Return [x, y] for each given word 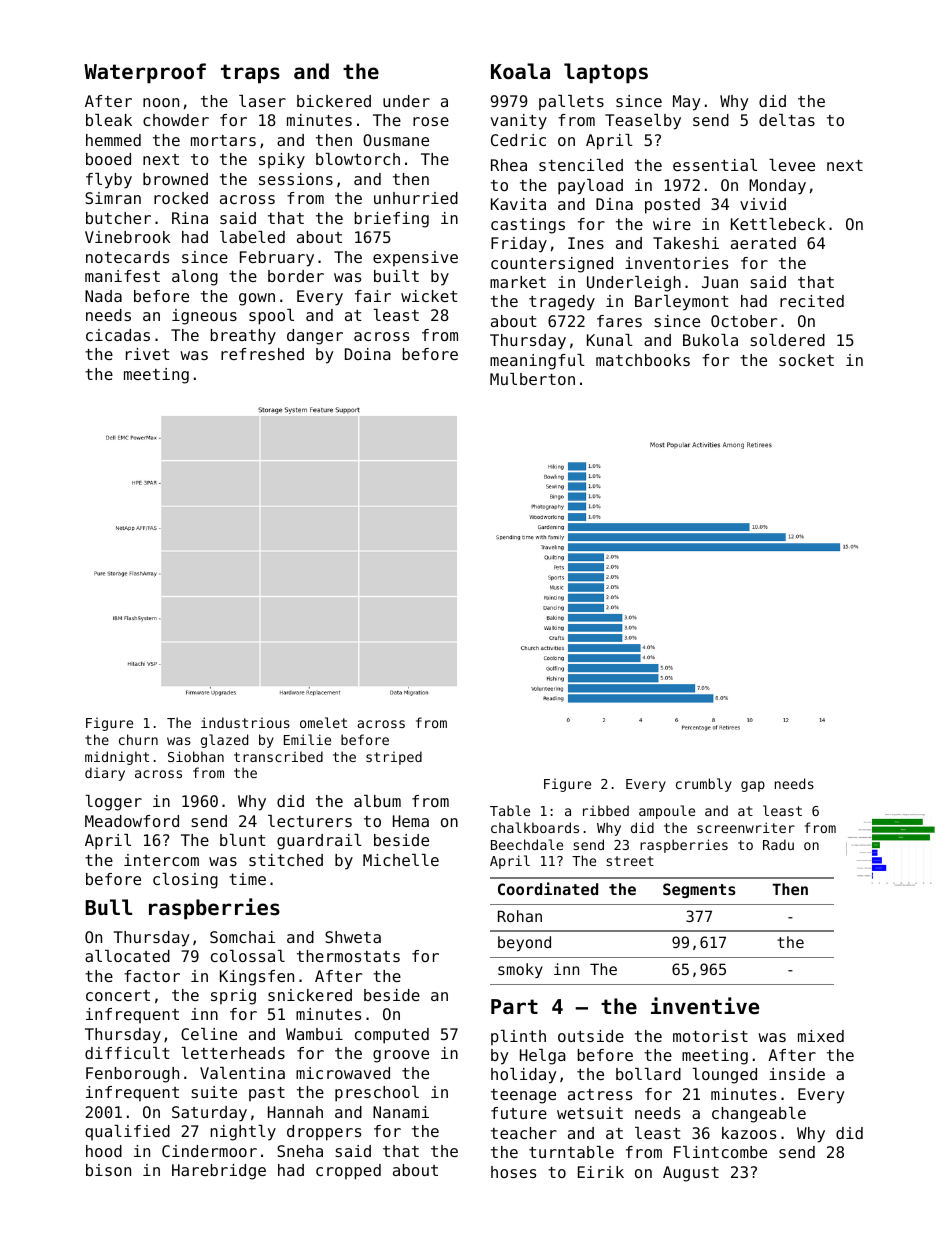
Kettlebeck [778, 224]
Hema [411, 821]
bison [108, 1170]
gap [753, 786]
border [296, 276]
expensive [415, 258]
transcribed [278, 756]
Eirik [601, 1172]
